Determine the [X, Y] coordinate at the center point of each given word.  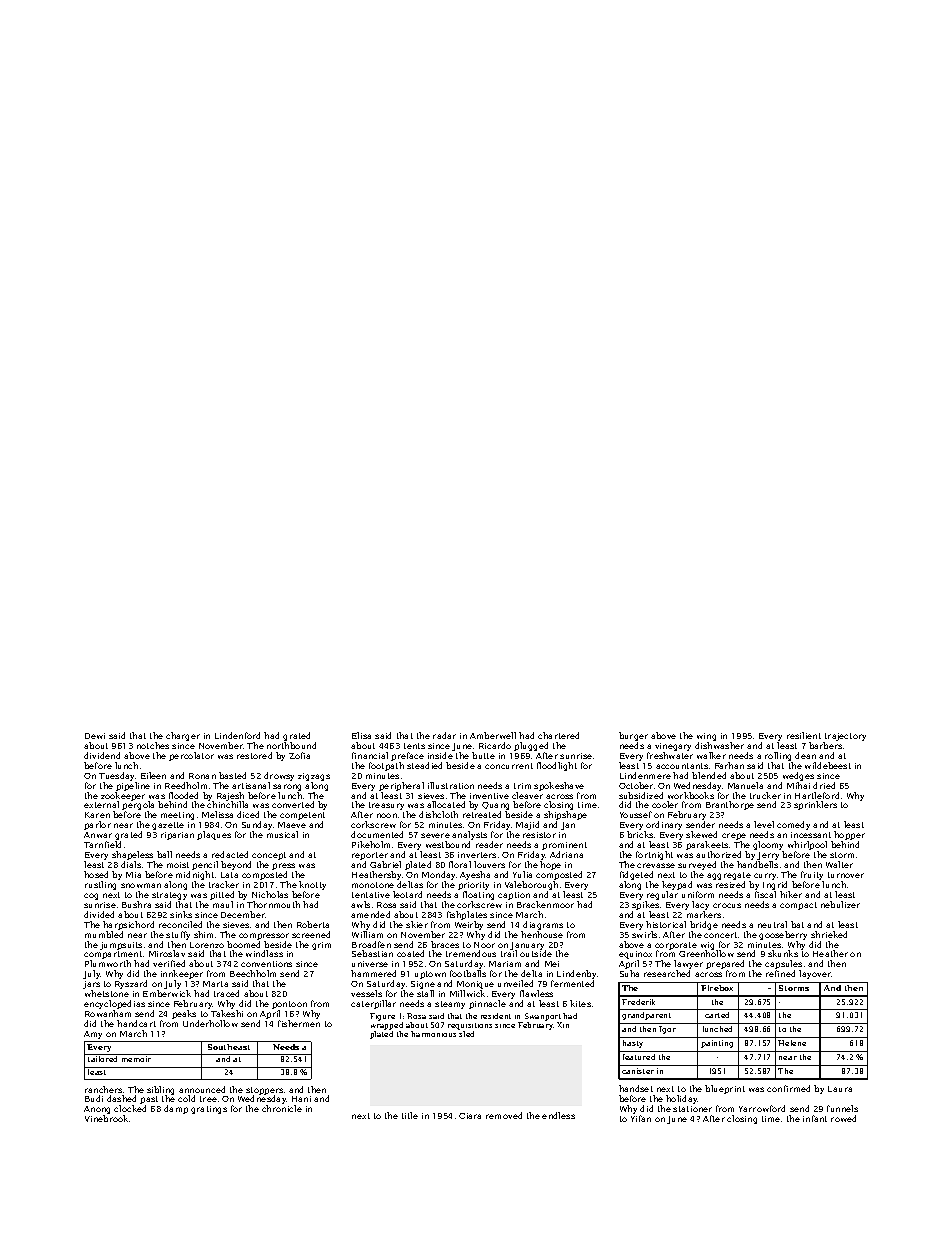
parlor [97, 825]
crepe [734, 836]
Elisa [361, 735]
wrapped [387, 1026]
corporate [676, 946]
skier [417, 924]
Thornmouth [273, 904]
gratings [209, 1110]
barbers [825, 745]
